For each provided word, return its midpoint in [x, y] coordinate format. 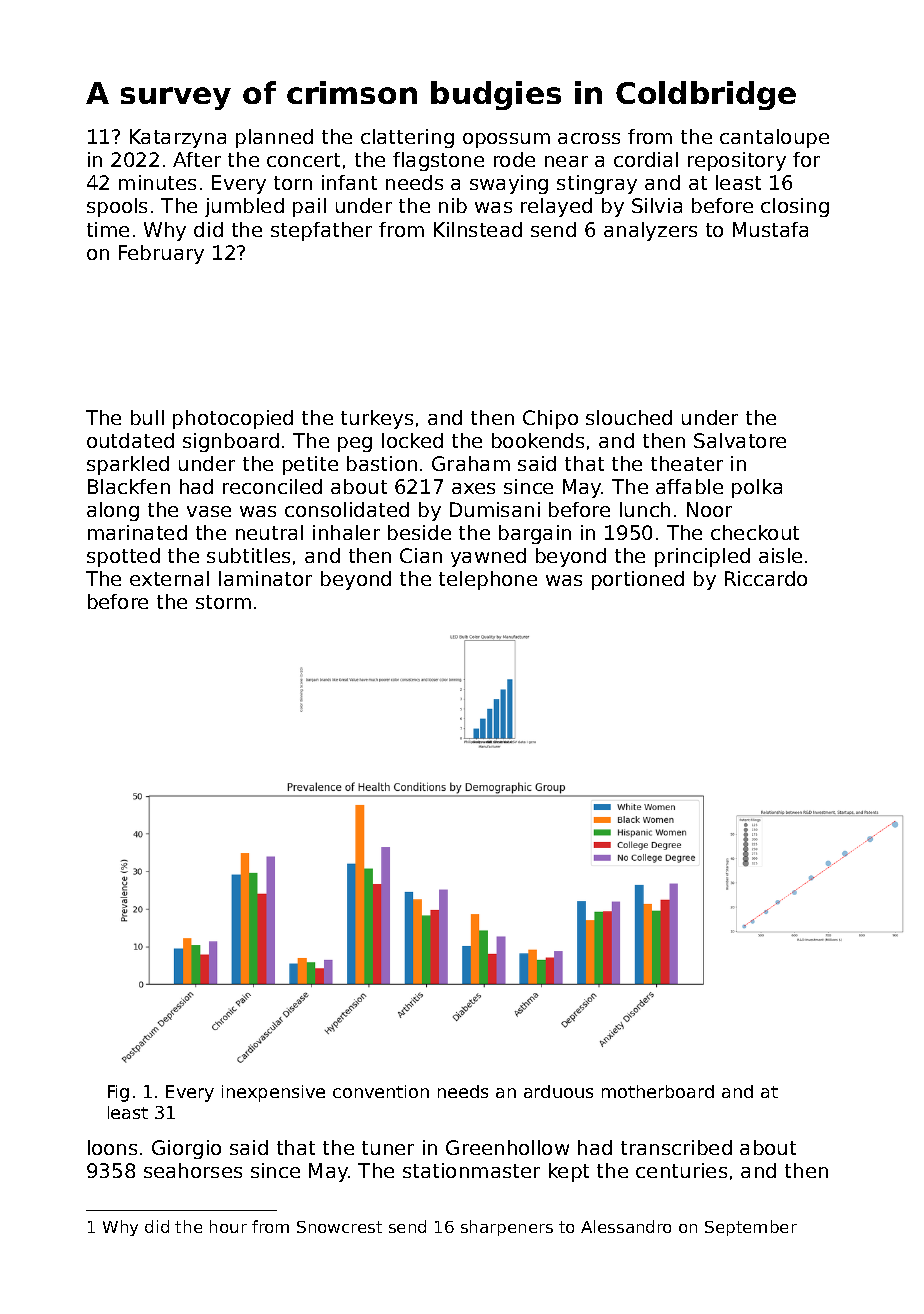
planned [274, 138]
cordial [646, 159]
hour [228, 1226]
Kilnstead [478, 229]
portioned [638, 580]
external [169, 578]
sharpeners [507, 1228]
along [113, 511]
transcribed [676, 1147]
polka [757, 488]
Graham [471, 463]
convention [381, 1091]
